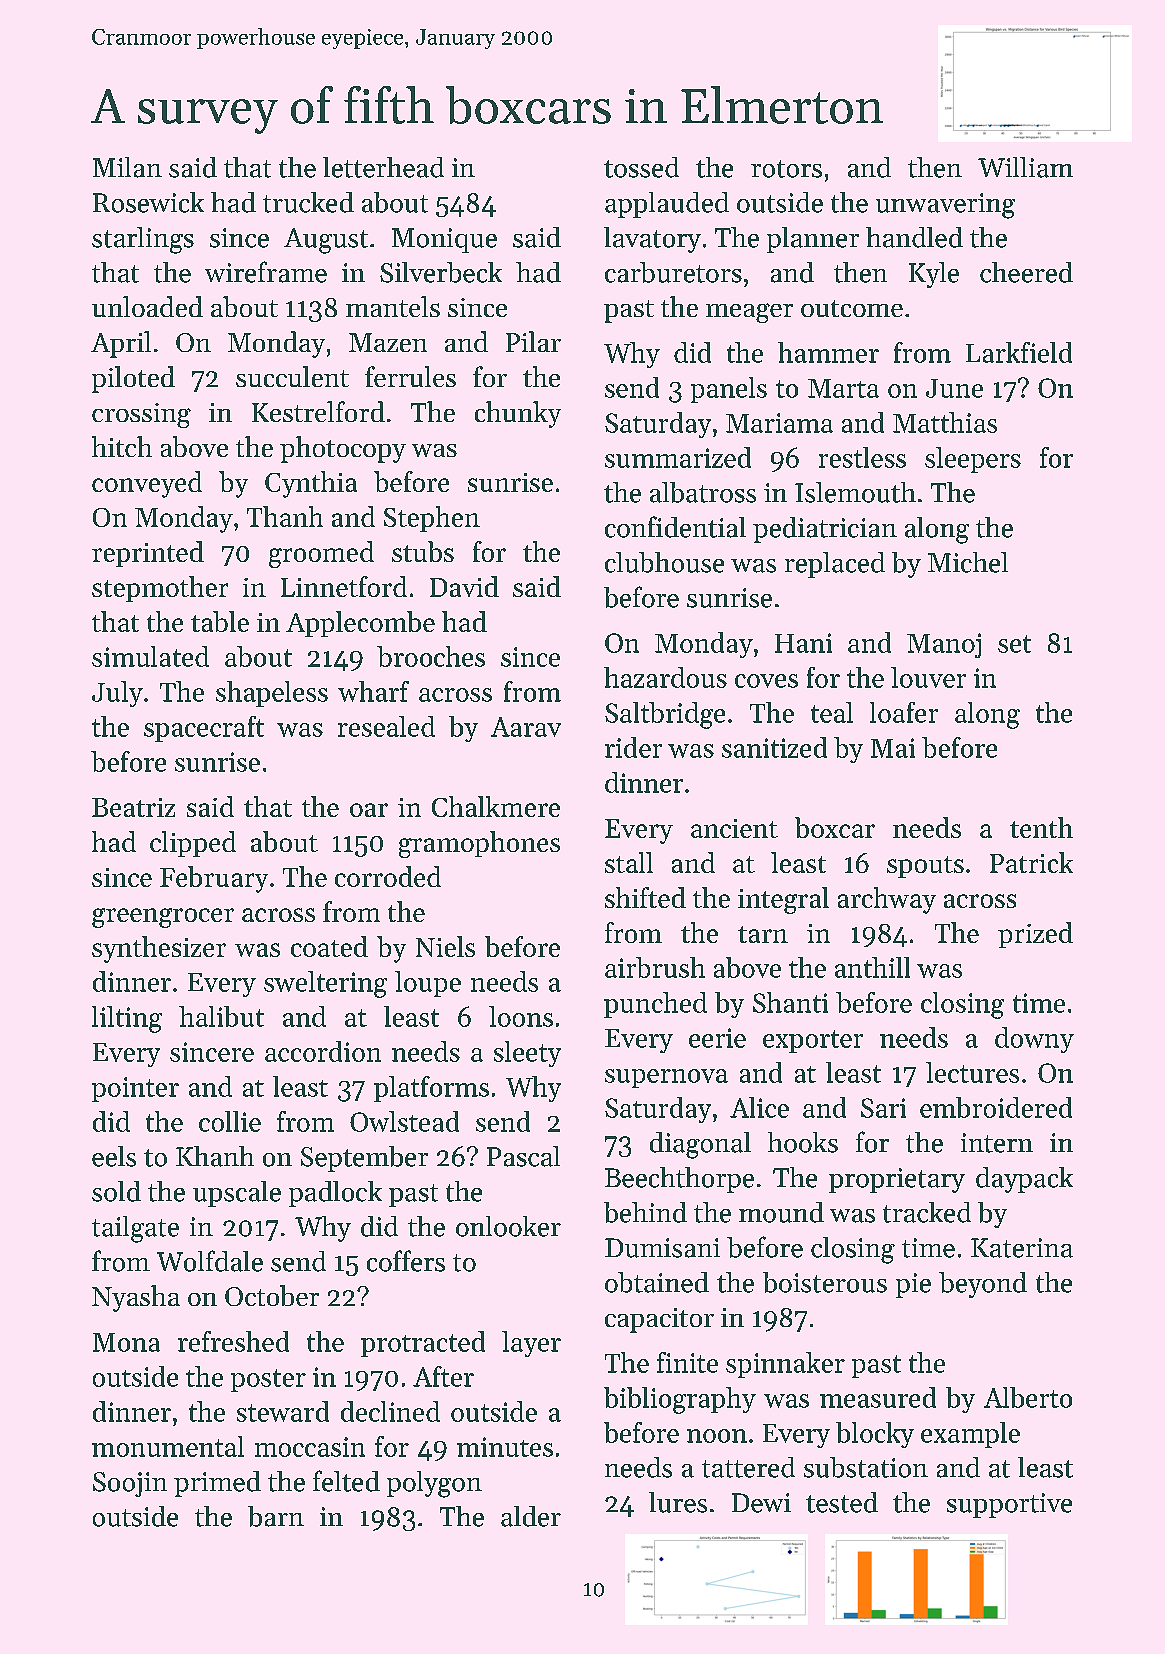  Describe the element at coordinates (126, 1342) in the page. I see `Mona` at that location.
